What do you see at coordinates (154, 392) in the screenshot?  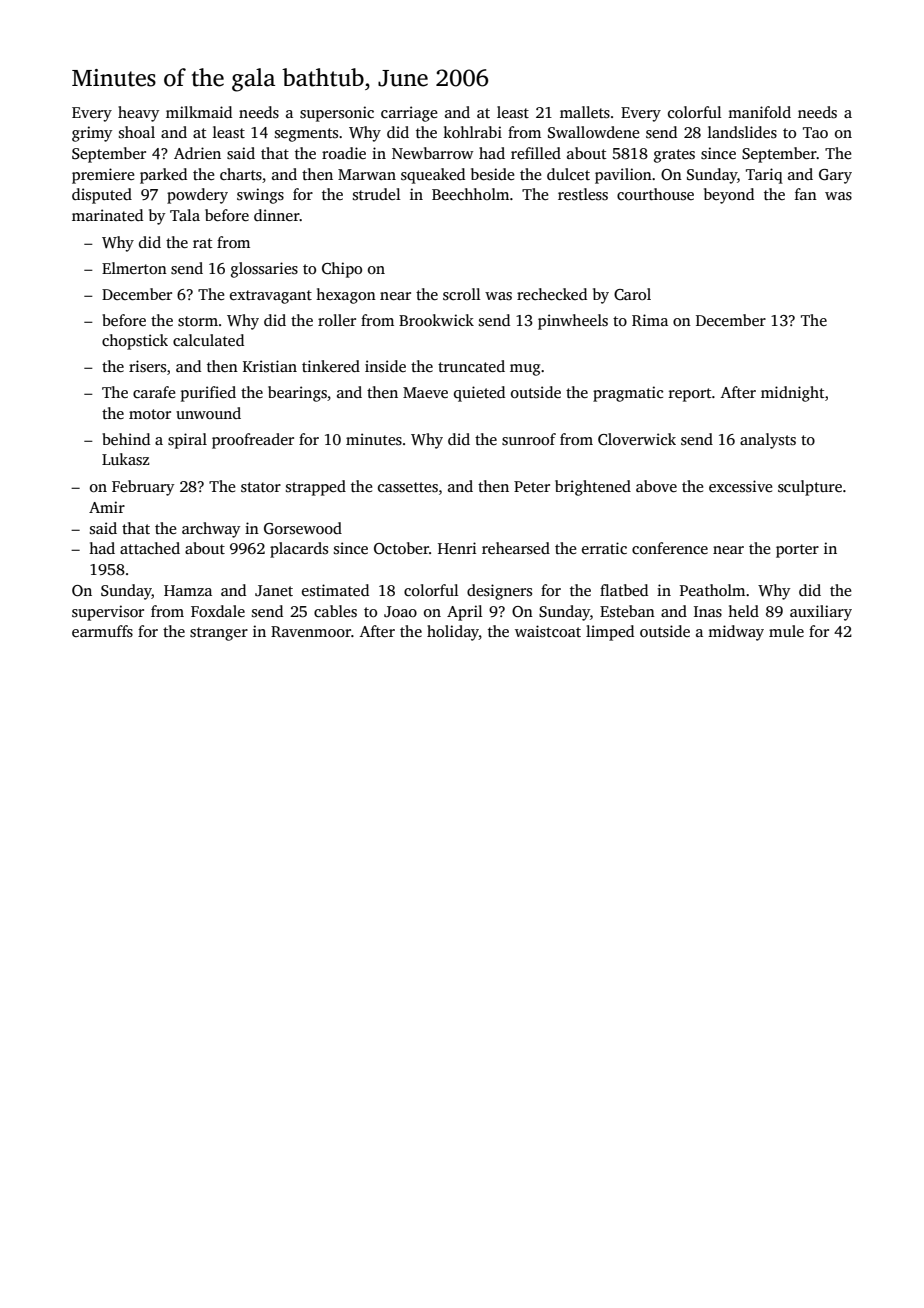 I see `carafe` at bounding box center [154, 392].
